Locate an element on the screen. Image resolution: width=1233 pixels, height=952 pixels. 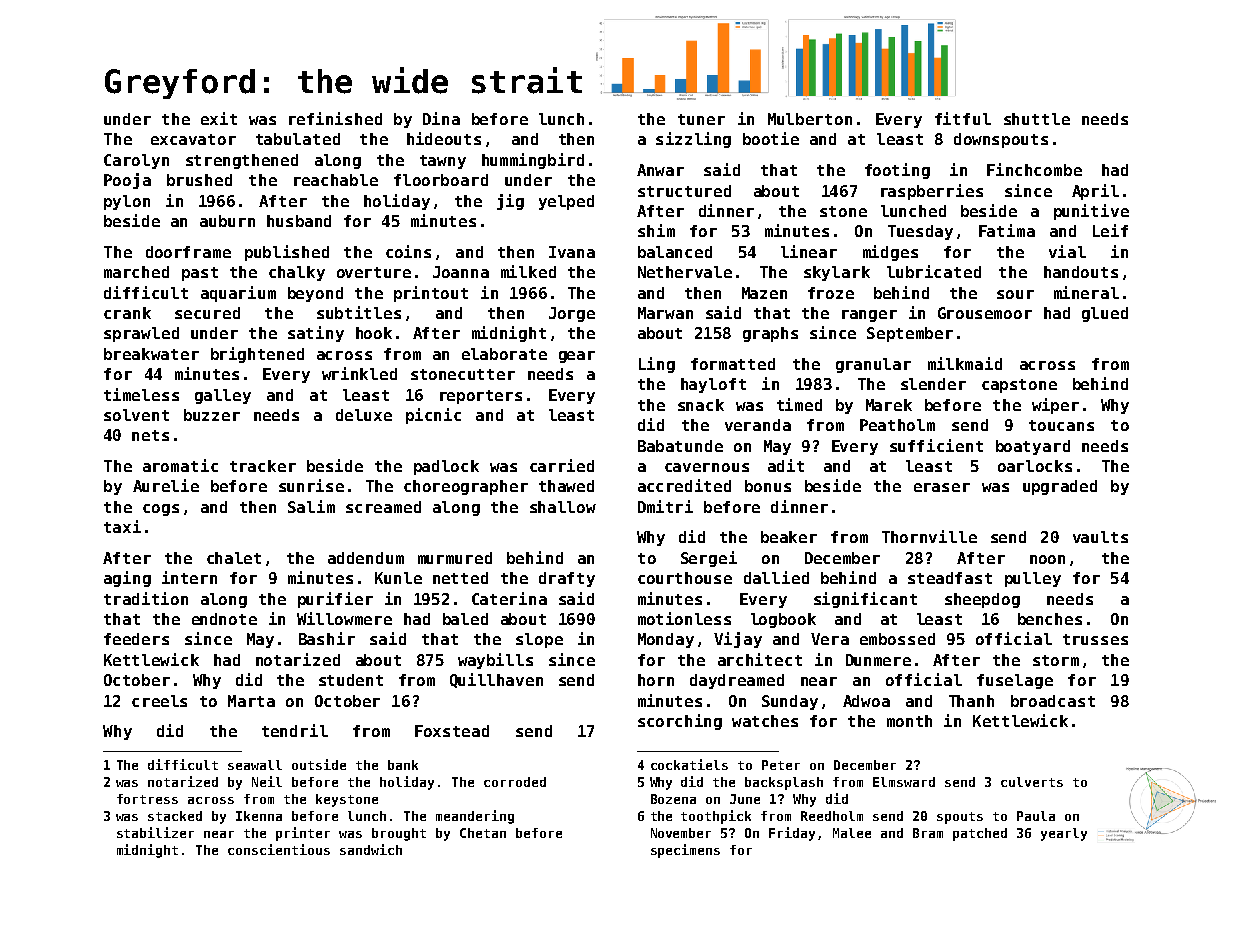
shuttle is located at coordinates (1037, 119).
